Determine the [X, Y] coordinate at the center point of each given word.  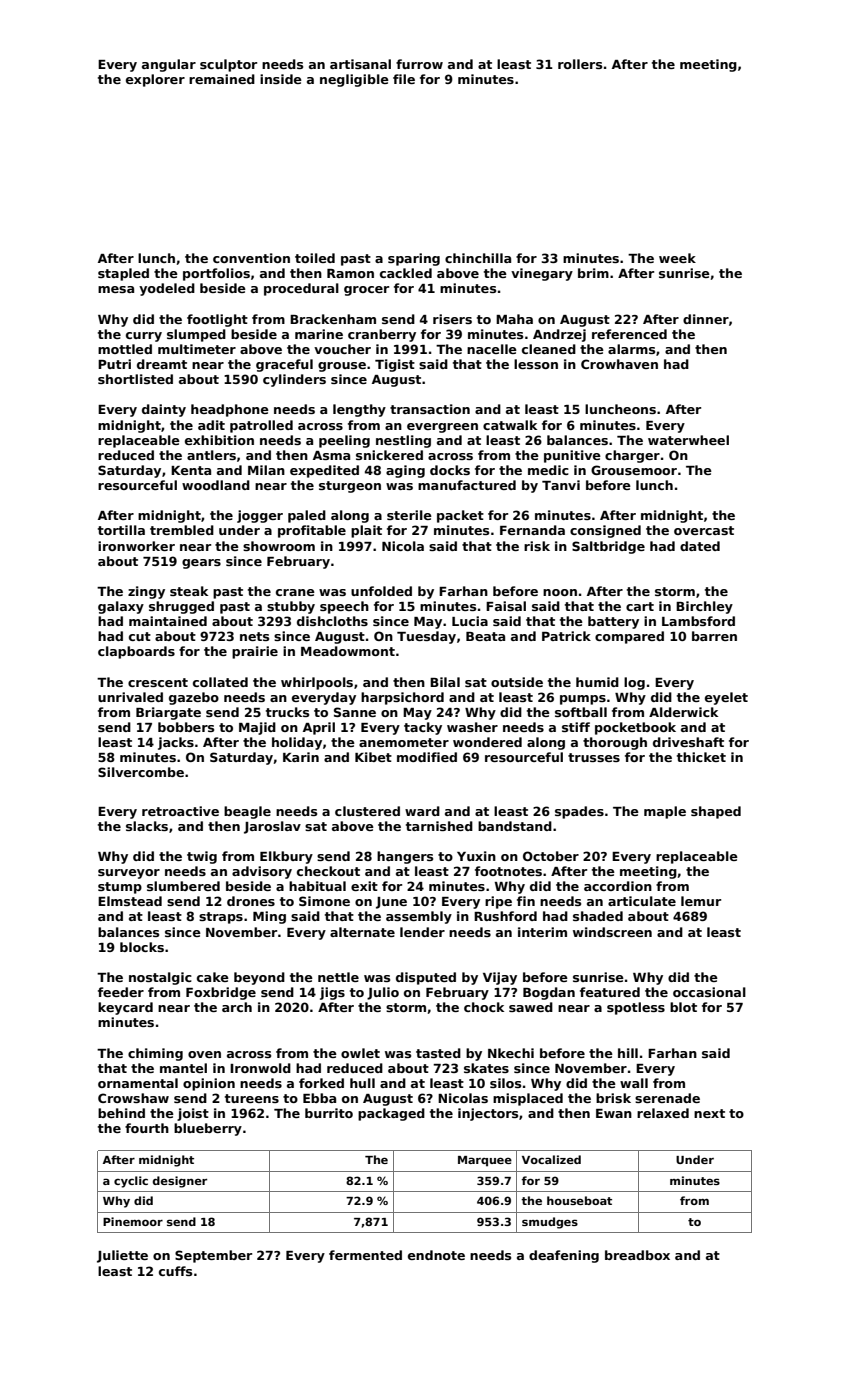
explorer [155, 80]
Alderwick [683, 712]
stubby [291, 607]
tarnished [439, 826]
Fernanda [532, 530]
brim [593, 273]
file [404, 79]
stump [120, 888]
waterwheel [688, 440]
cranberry [382, 335]
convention [251, 258]
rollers [580, 64]
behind [121, 1113]
